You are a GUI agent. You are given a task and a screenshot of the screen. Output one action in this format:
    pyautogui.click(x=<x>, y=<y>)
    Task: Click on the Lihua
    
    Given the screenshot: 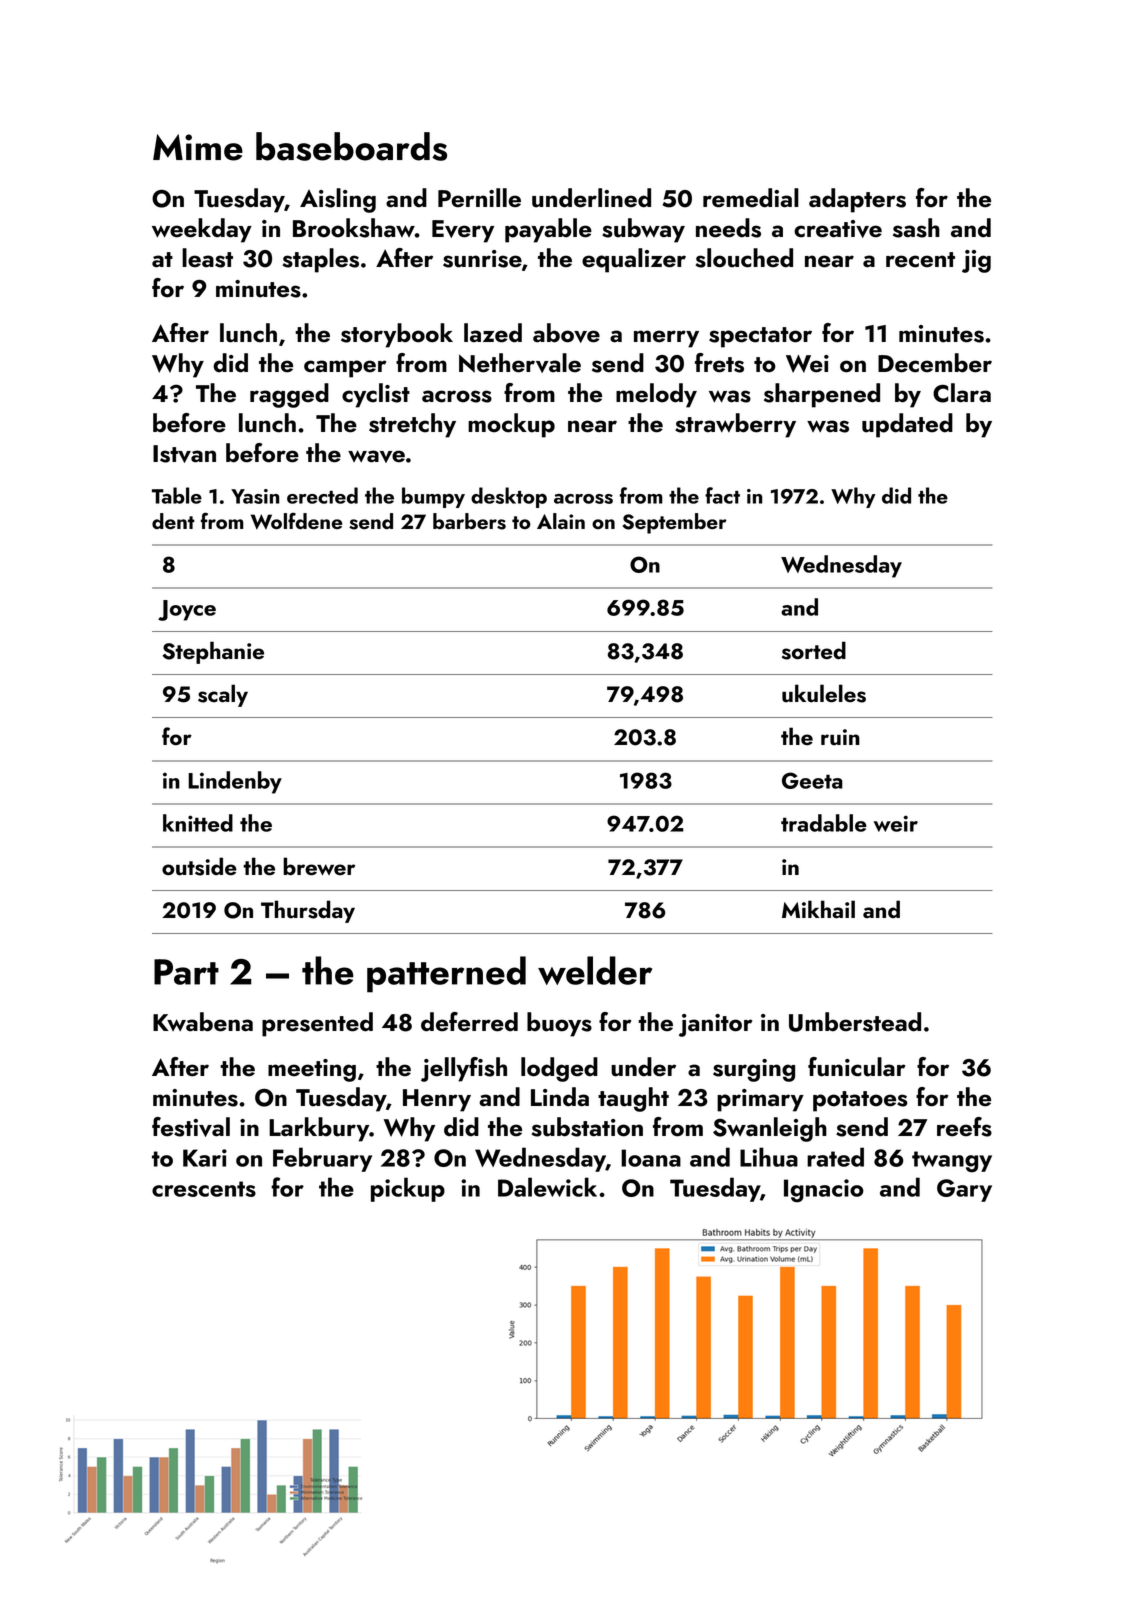 What is the action you would take?
    pyautogui.click(x=769, y=1157)
